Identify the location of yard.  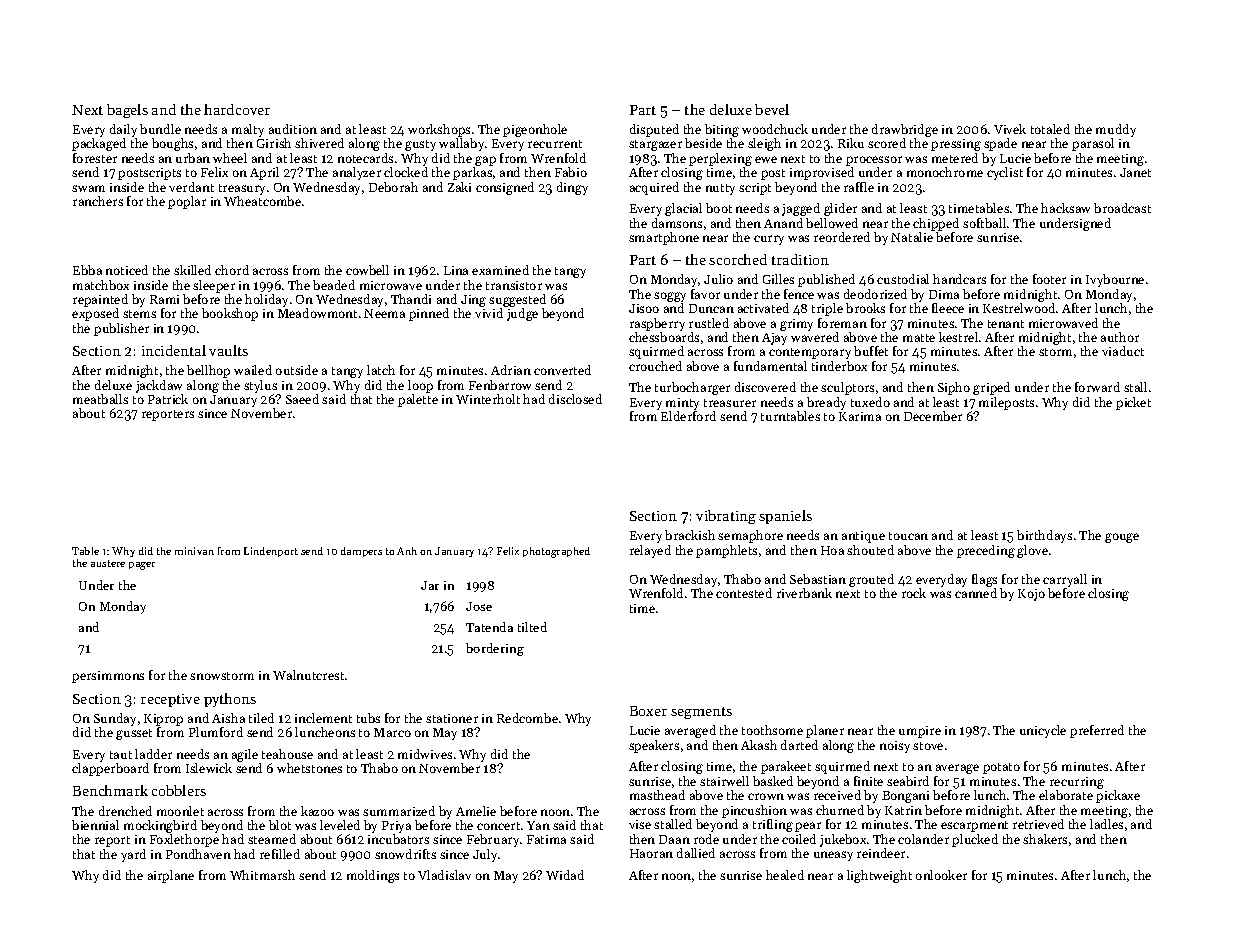
(133, 855).
